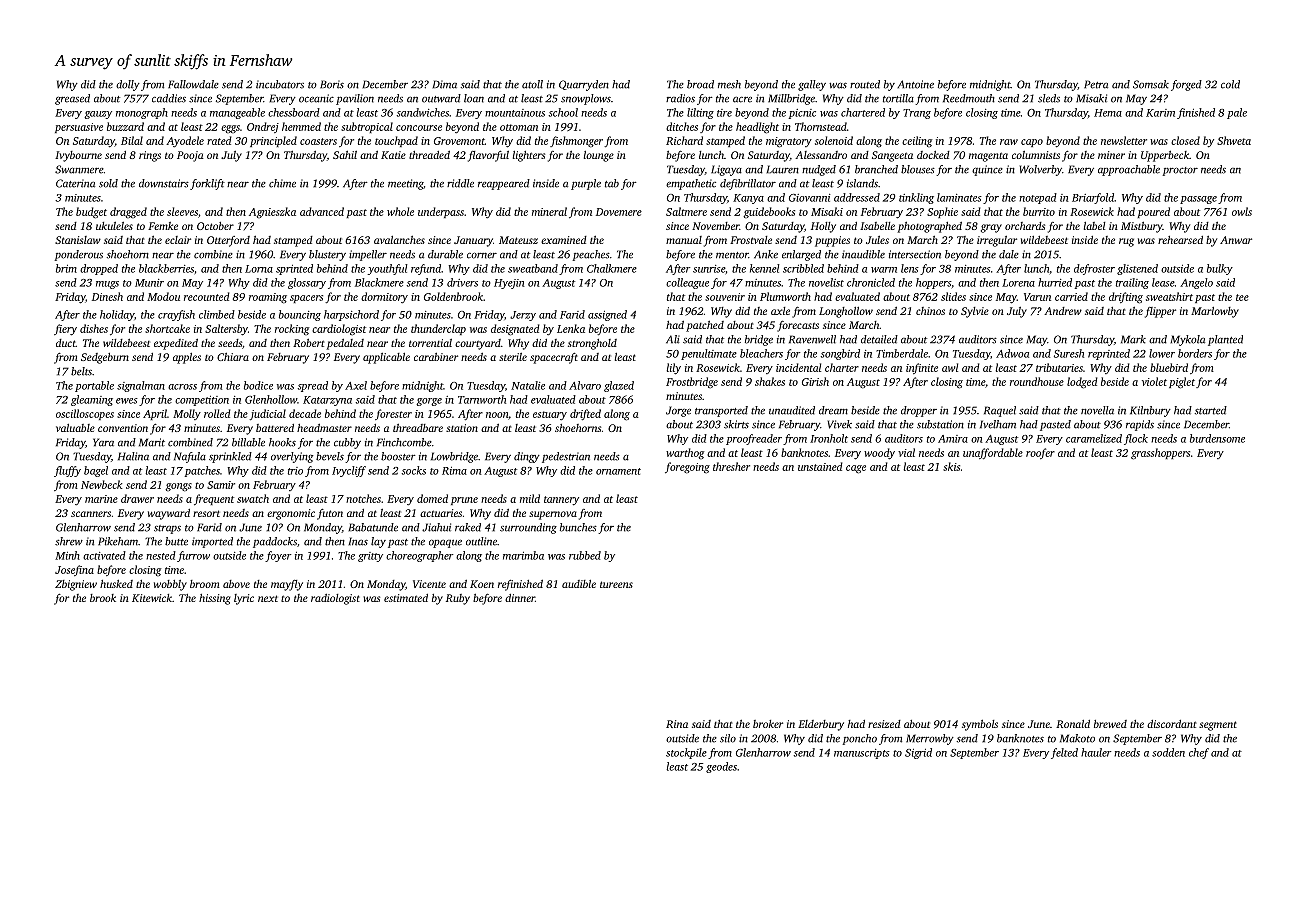  What do you see at coordinates (85, 414) in the screenshot?
I see `oscilloscopes` at bounding box center [85, 414].
